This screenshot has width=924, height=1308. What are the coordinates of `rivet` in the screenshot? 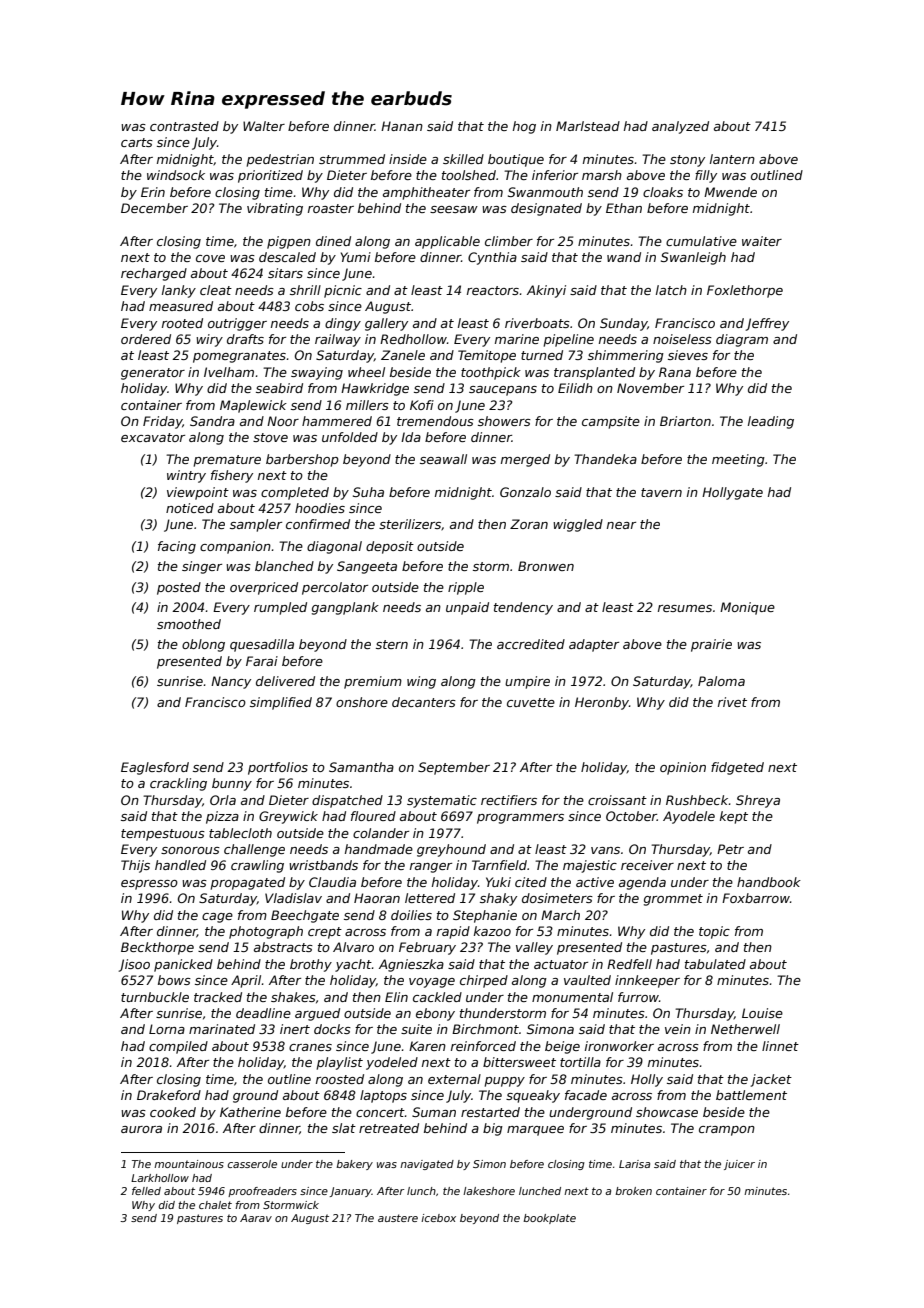 It's located at (732, 702).
